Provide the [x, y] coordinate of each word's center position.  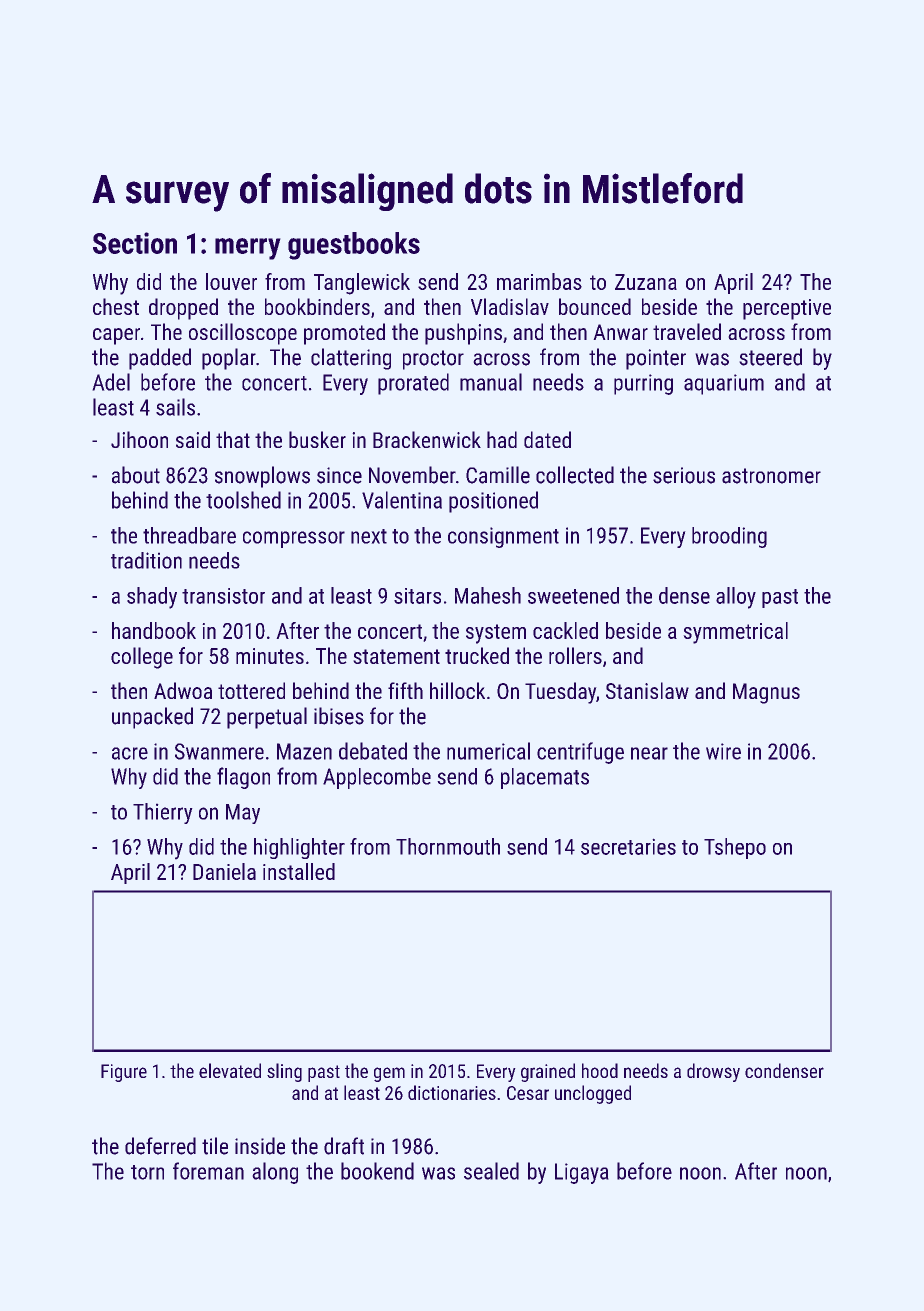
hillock [457, 690]
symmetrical [736, 633]
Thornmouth [448, 846]
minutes [270, 656]
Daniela [224, 871]
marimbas [539, 281]
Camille [498, 475]
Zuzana [646, 282]
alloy [736, 598]
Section [135, 243]
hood [600, 1070]
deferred [160, 1146]
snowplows [262, 477]
